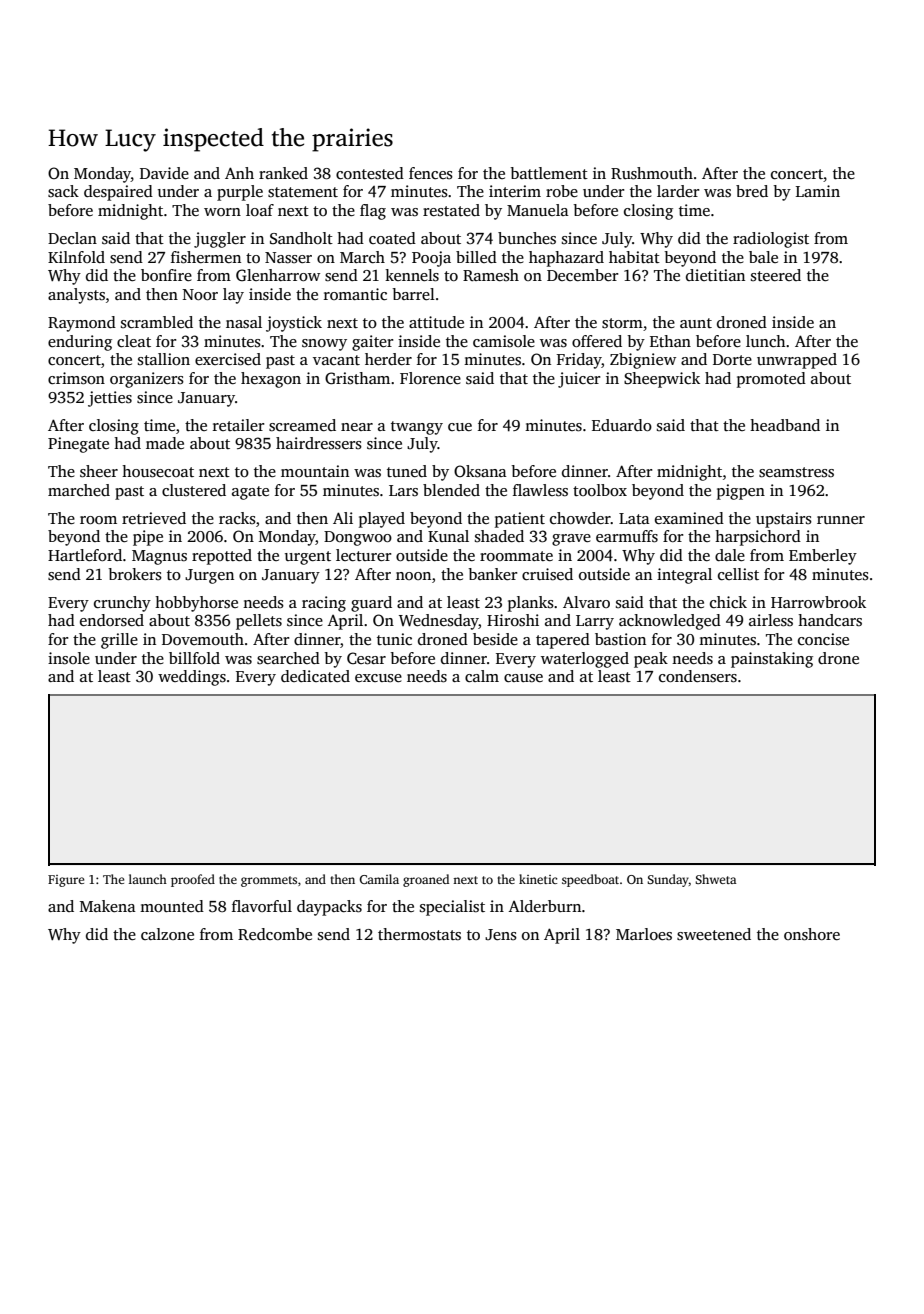 The image size is (924, 1314). I want to click on dietitian, so click(715, 275).
